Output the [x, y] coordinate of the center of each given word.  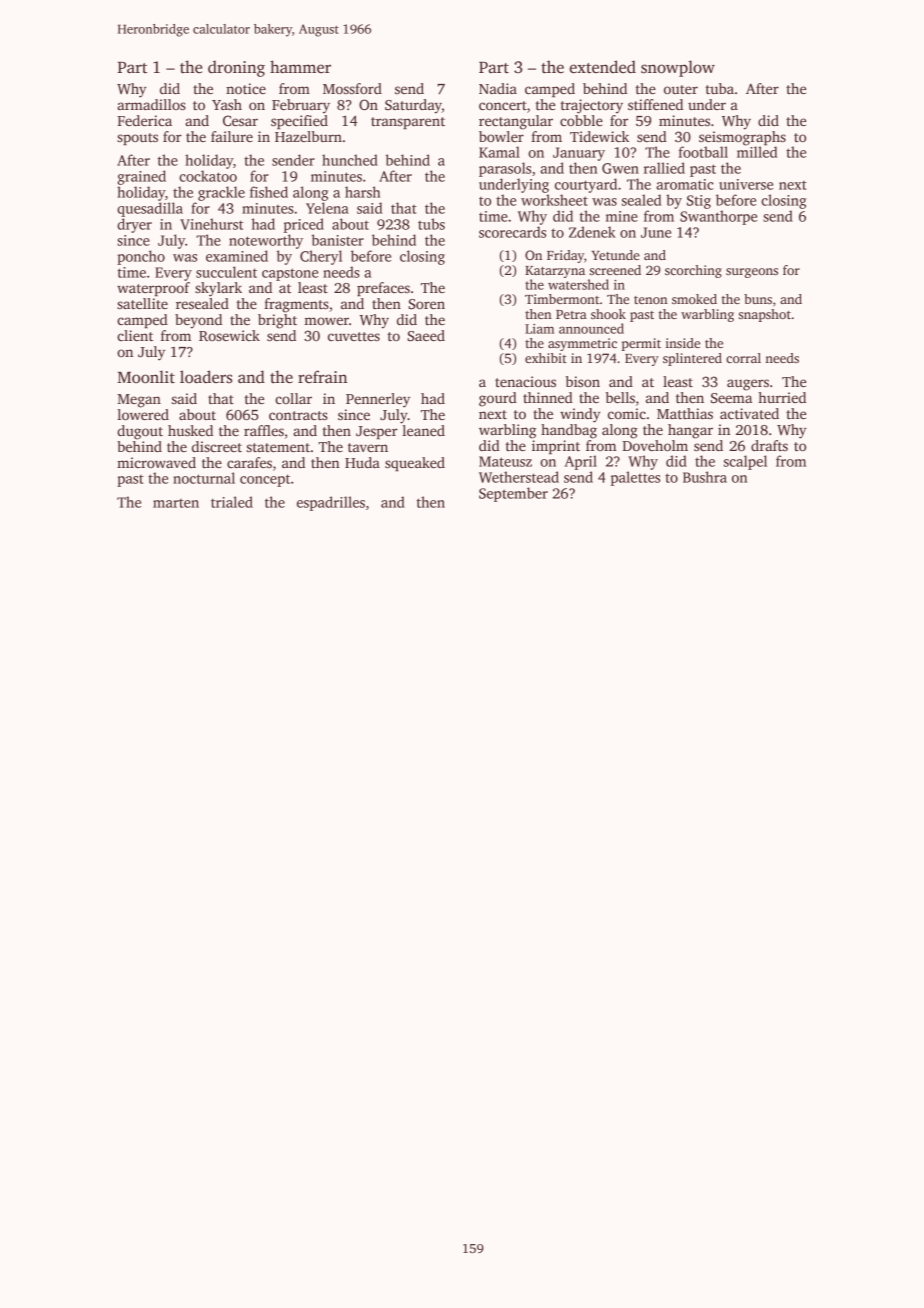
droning [236, 68]
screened [615, 270]
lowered [143, 414]
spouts [137, 139]
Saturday [413, 106]
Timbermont [562, 299]
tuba [720, 88]
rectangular [516, 122]
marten [176, 503]
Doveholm [655, 445]
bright [277, 321]
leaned [423, 430]
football [703, 152]
